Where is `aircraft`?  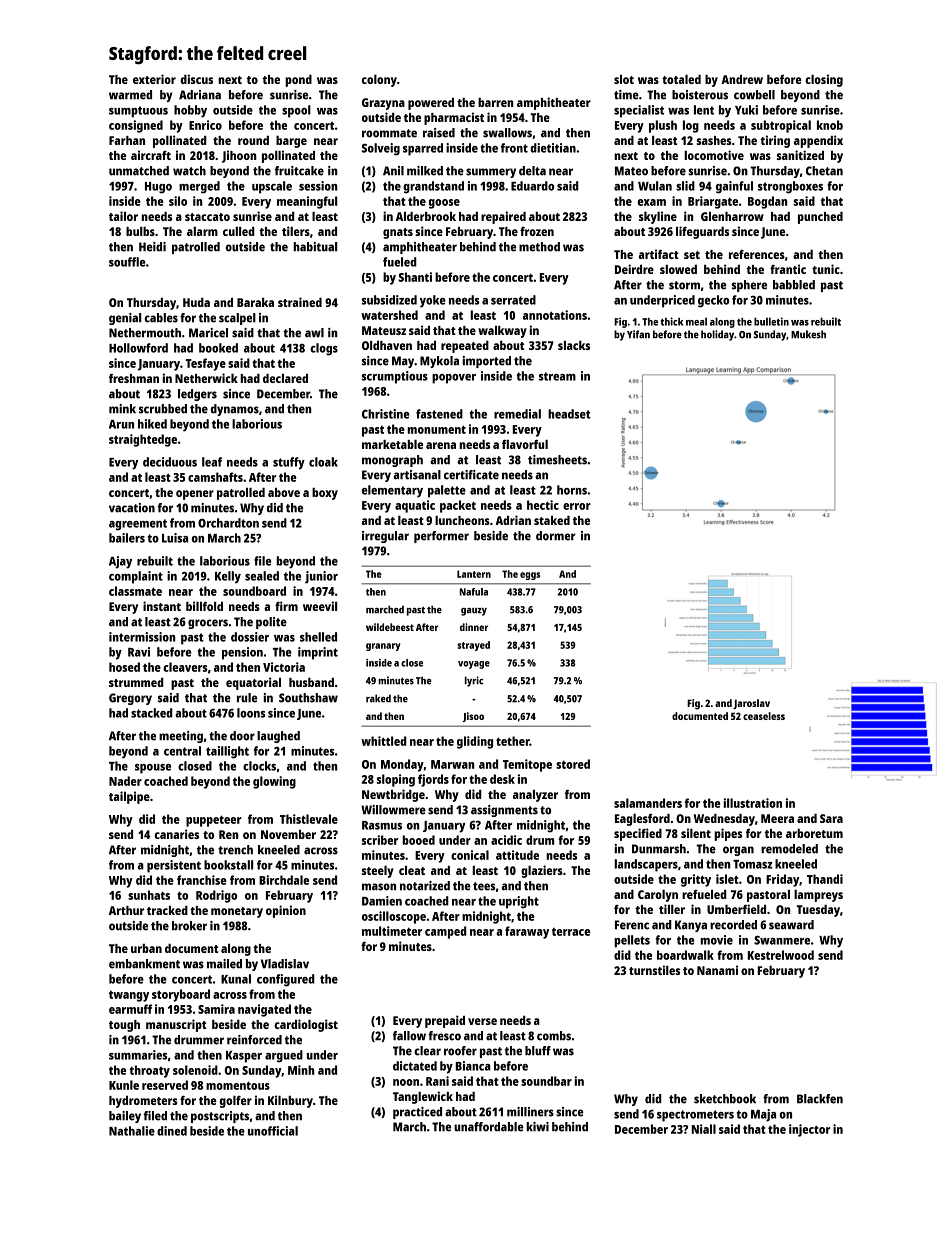 aircraft is located at coordinates (151, 155).
